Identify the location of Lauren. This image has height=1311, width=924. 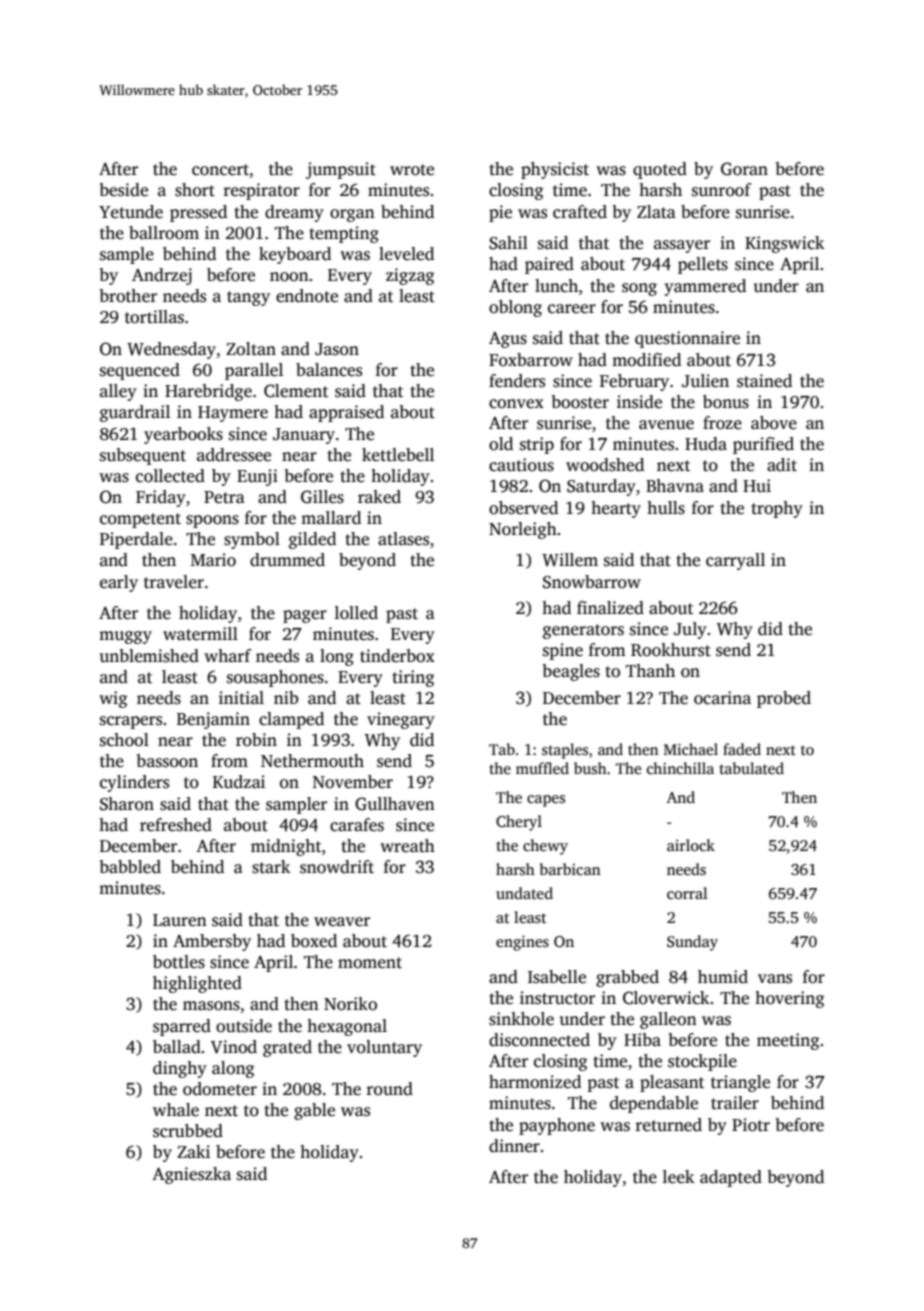
(180, 920).
